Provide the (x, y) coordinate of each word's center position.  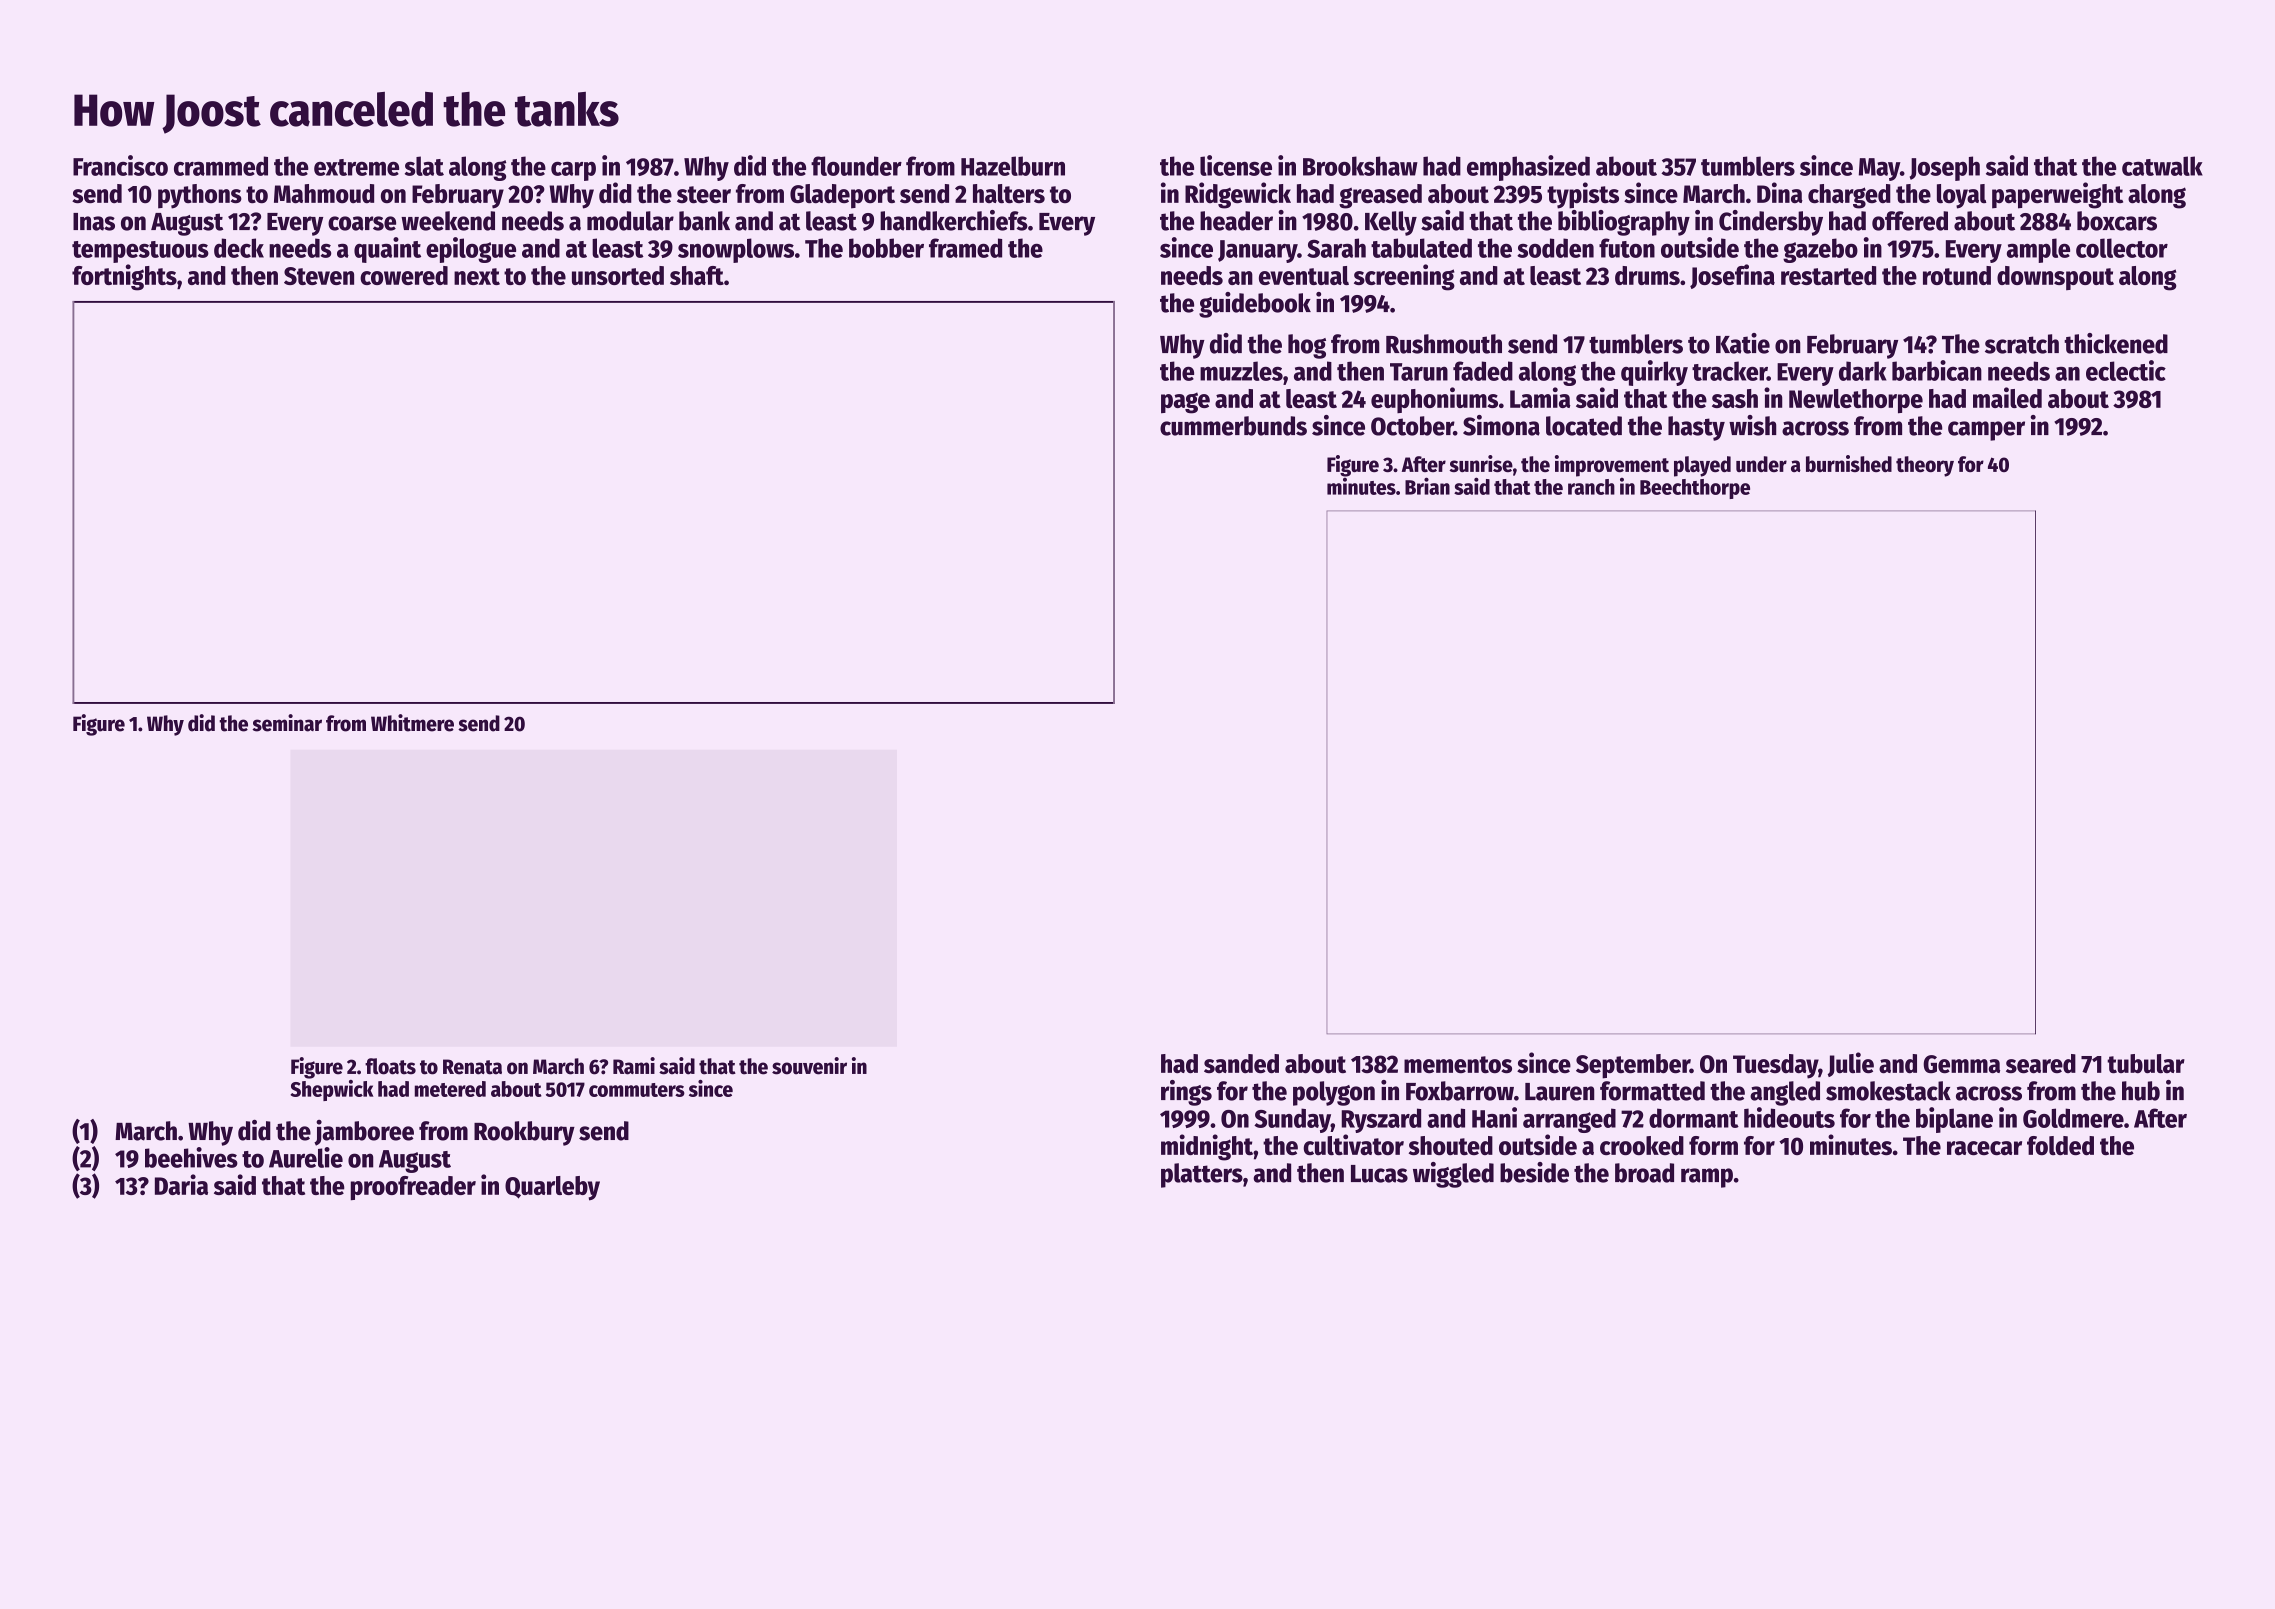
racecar (1984, 1148)
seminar (287, 723)
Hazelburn (1013, 166)
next (477, 276)
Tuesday (1775, 1066)
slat (424, 166)
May (1879, 169)
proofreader (413, 1188)
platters (1202, 1175)
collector (2122, 248)
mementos (1458, 1064)
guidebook (1255, 305)
